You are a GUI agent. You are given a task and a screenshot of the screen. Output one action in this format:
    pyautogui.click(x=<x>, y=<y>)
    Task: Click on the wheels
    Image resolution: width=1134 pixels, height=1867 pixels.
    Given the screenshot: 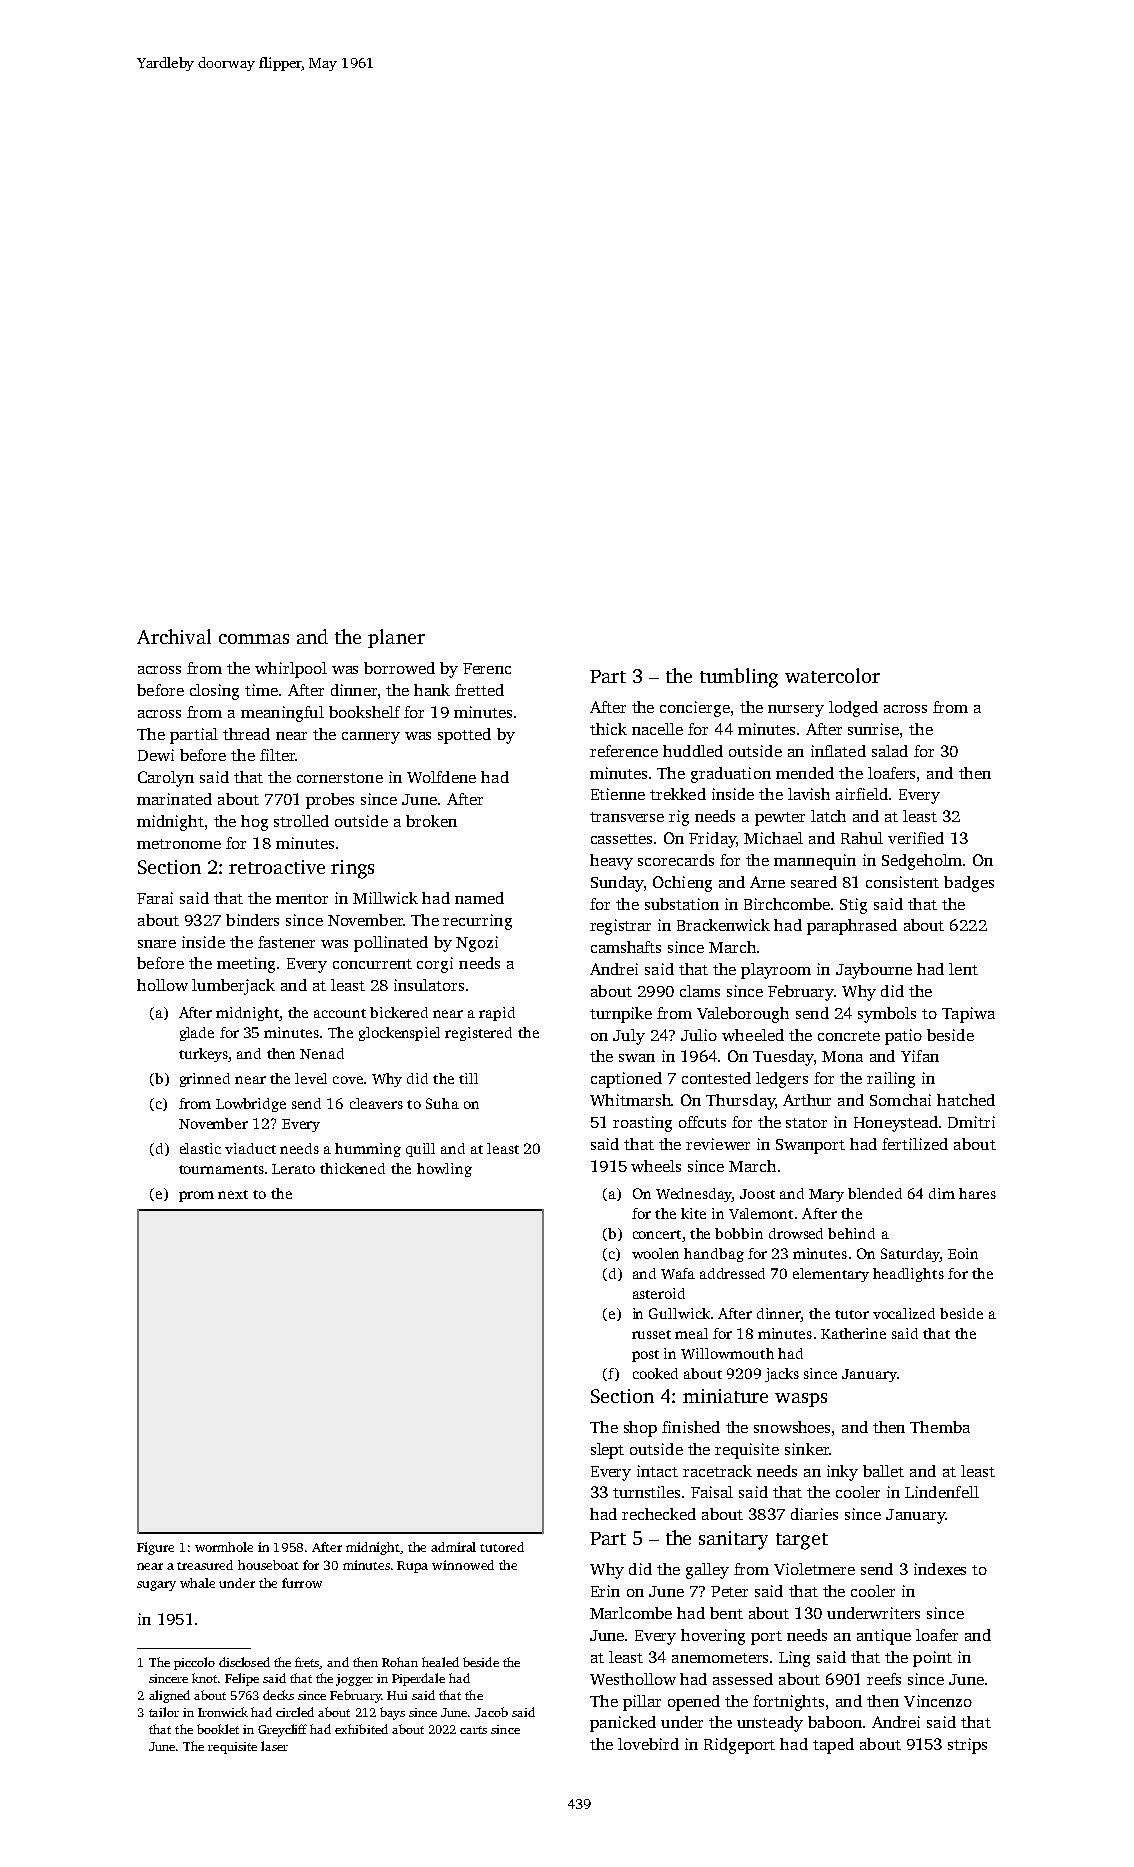 What is the action you would take?
    pyautogui.click(x=656, y=1166)
